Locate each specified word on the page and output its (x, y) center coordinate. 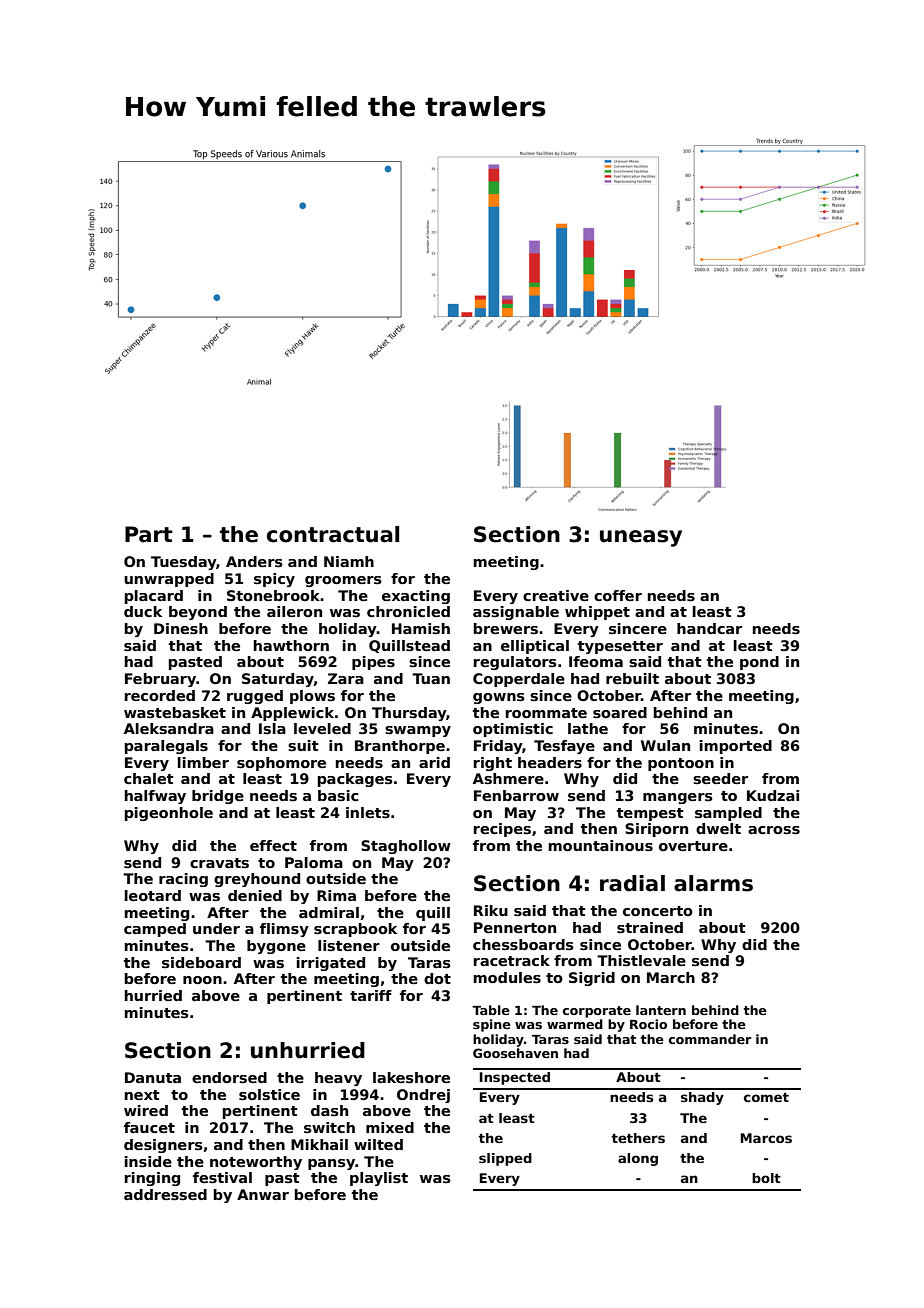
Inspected (515, 1078)
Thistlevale (641, 960)
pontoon (681, 764)
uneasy (641, 538)
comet (766, 1097)
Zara (346, 678)
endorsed (229, 1077)
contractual (333, 534)
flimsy (284, 930)
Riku (491, 910)
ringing (152, 1179)
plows (312, 697)
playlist (379, 1179)
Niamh (349, 561)
